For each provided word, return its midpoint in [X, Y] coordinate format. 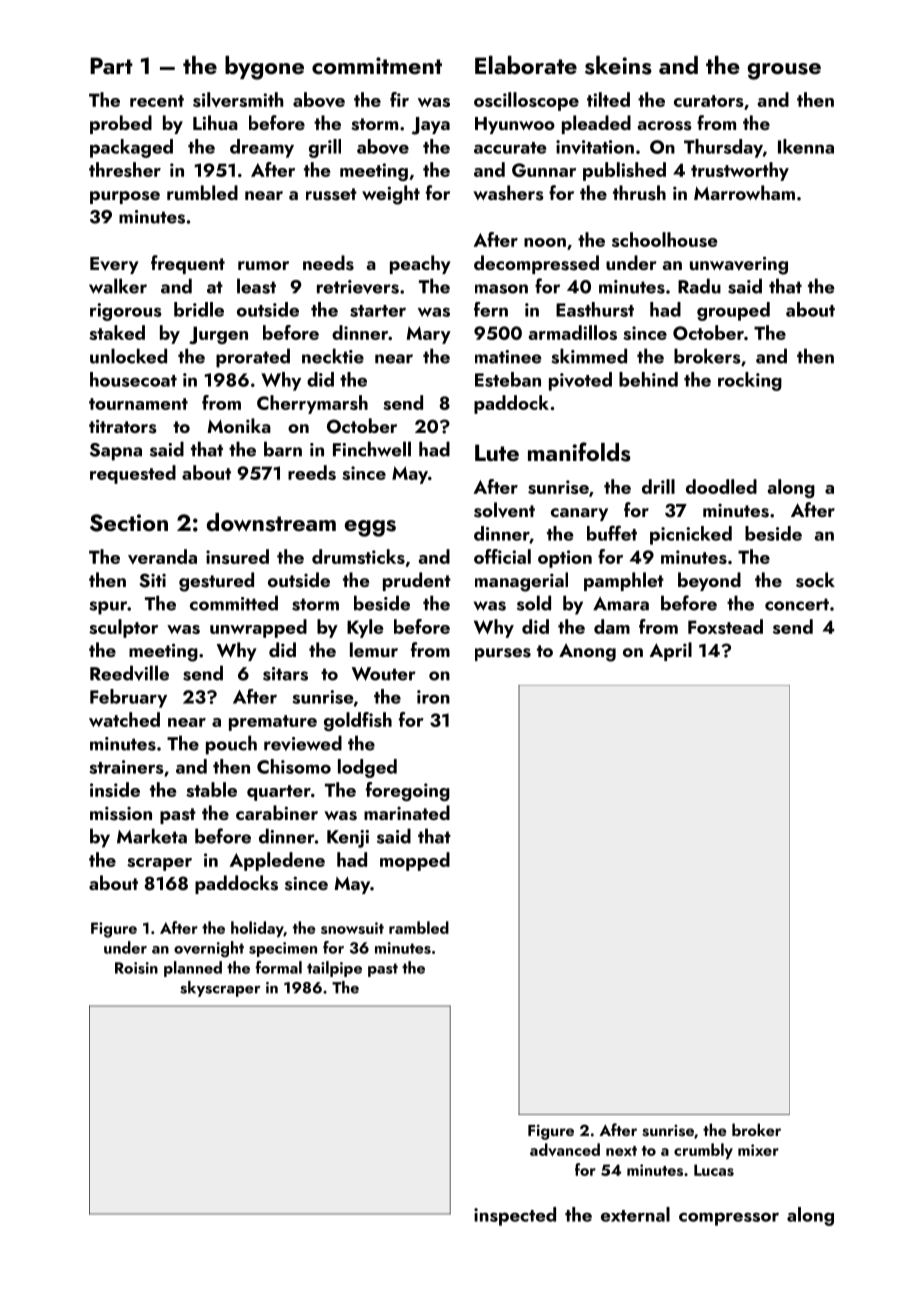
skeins [618, 65]
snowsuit [352, 928]
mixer [758, 1150]
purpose [125, 197]
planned [193, 969]
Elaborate [526, 65]
